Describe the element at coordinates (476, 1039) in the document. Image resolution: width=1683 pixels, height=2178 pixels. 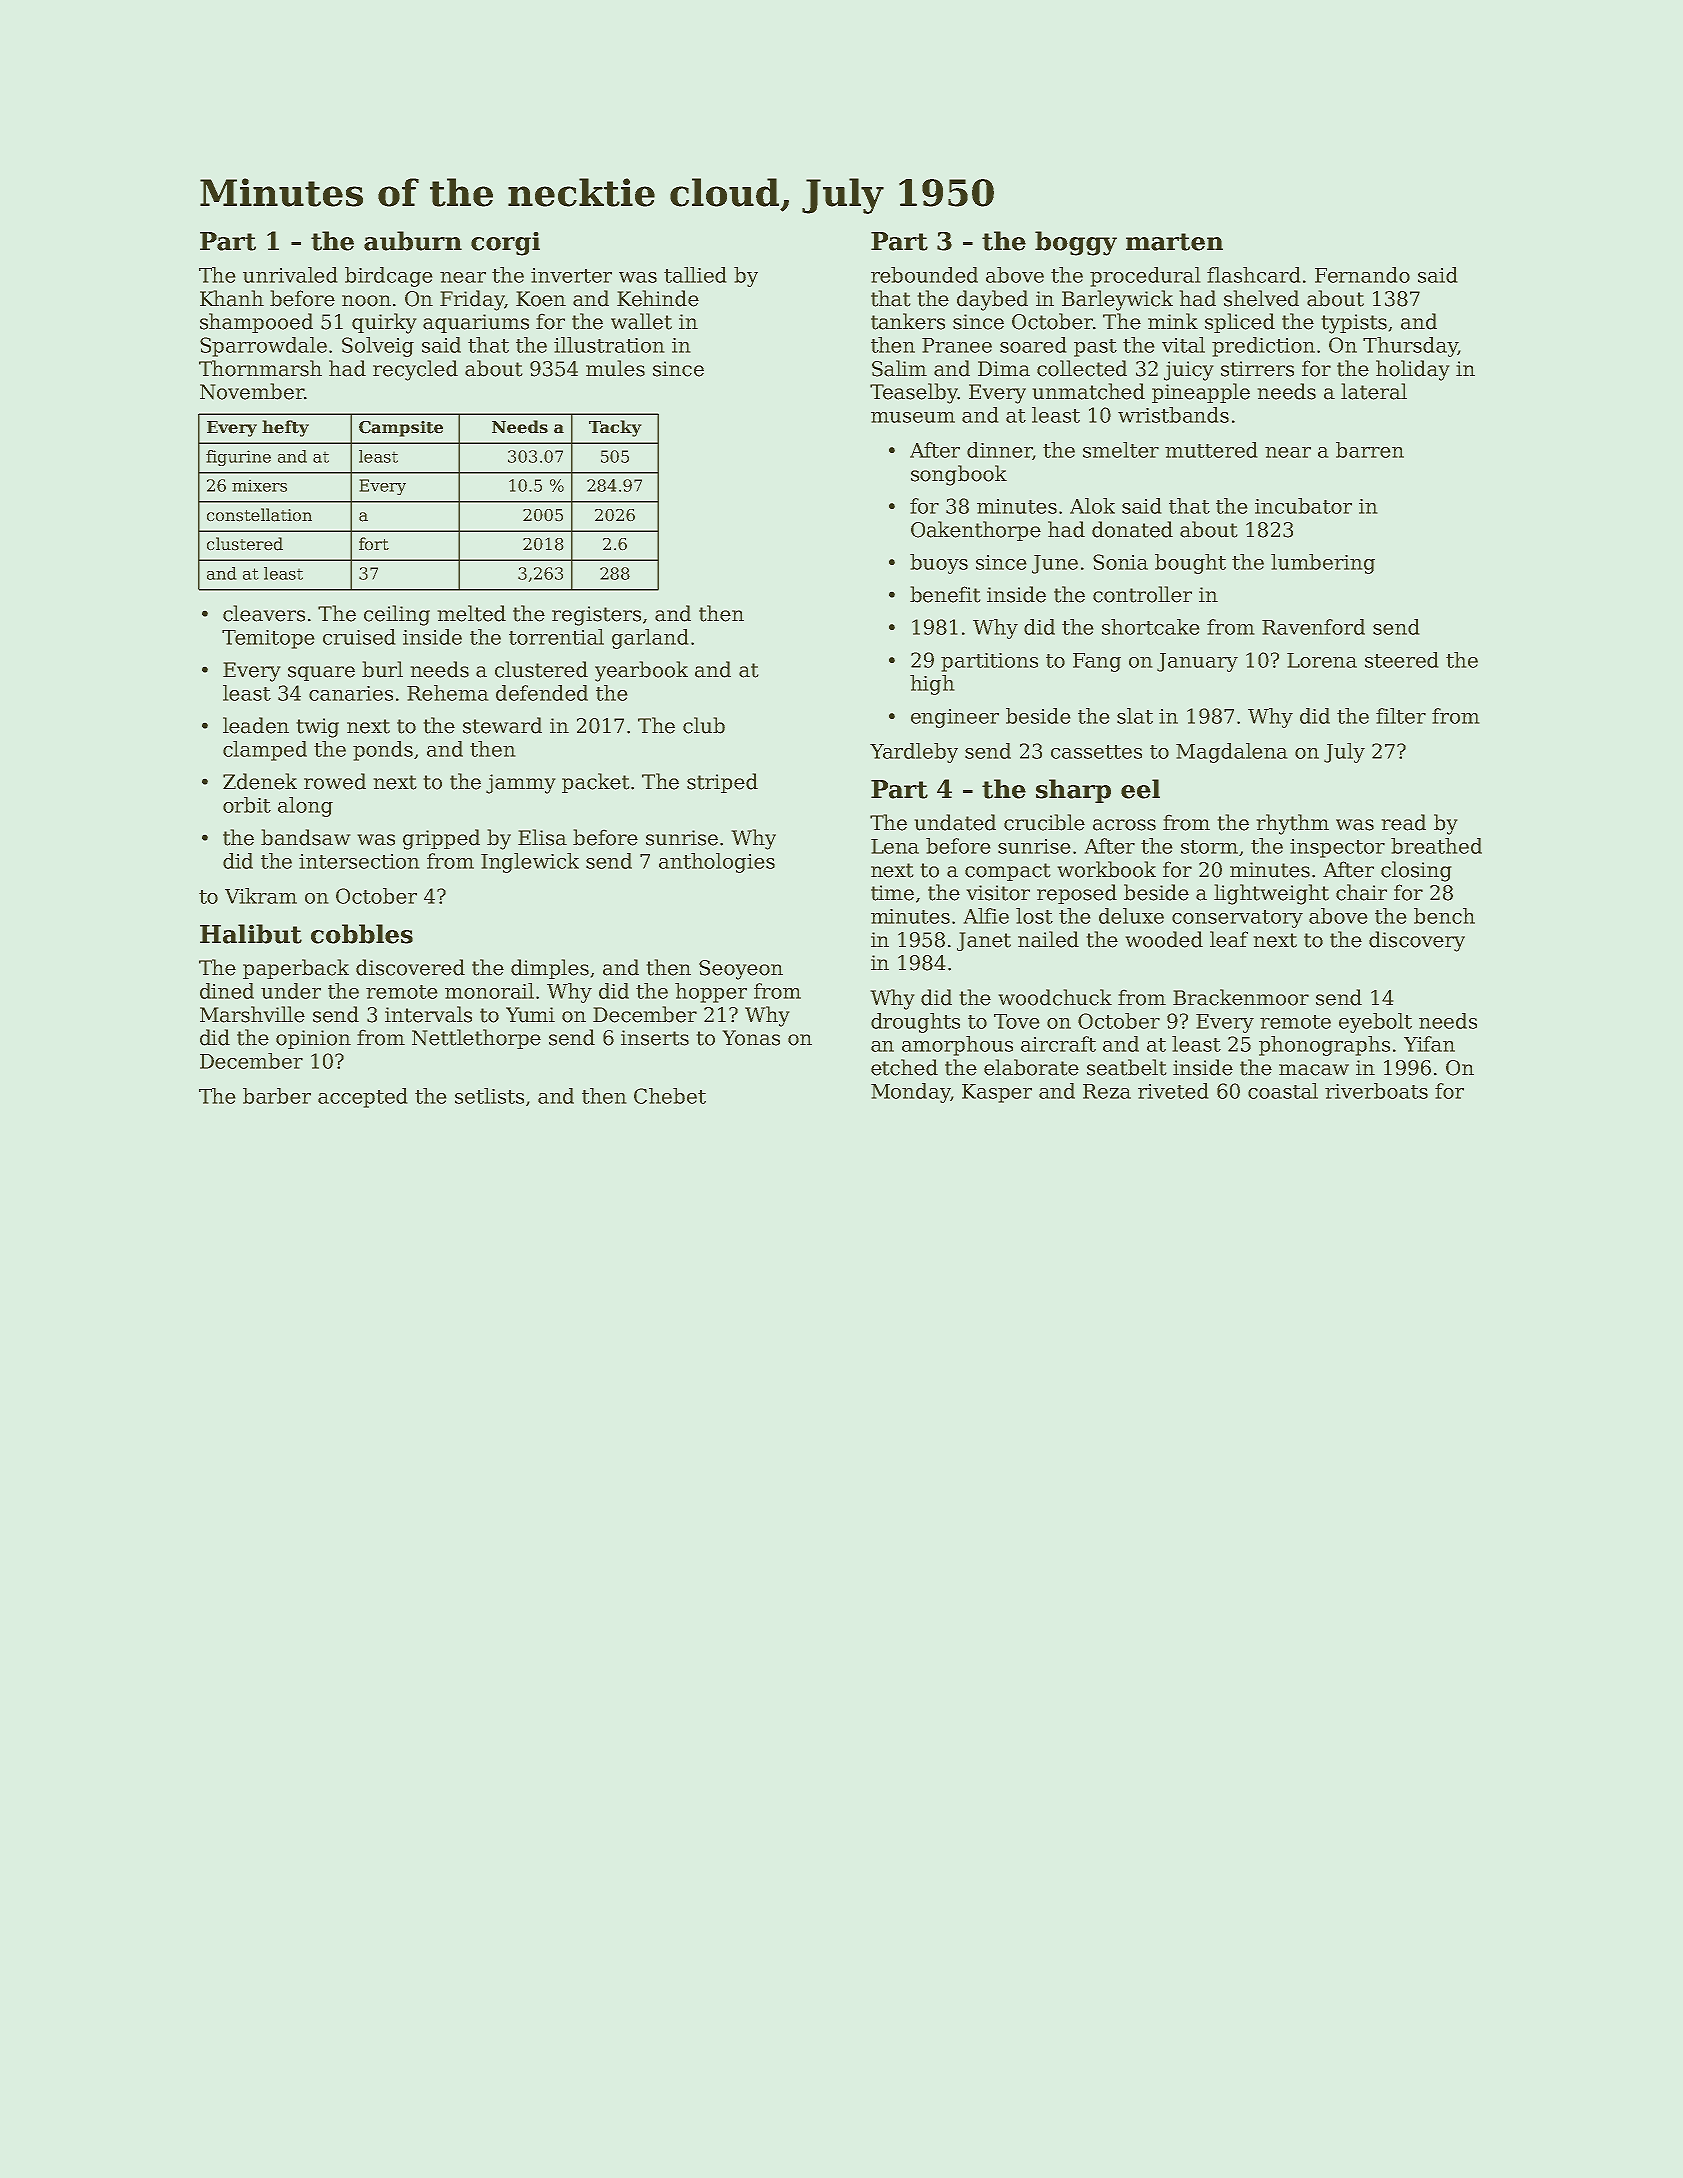
I see `Nettlethorpe` at that location.
